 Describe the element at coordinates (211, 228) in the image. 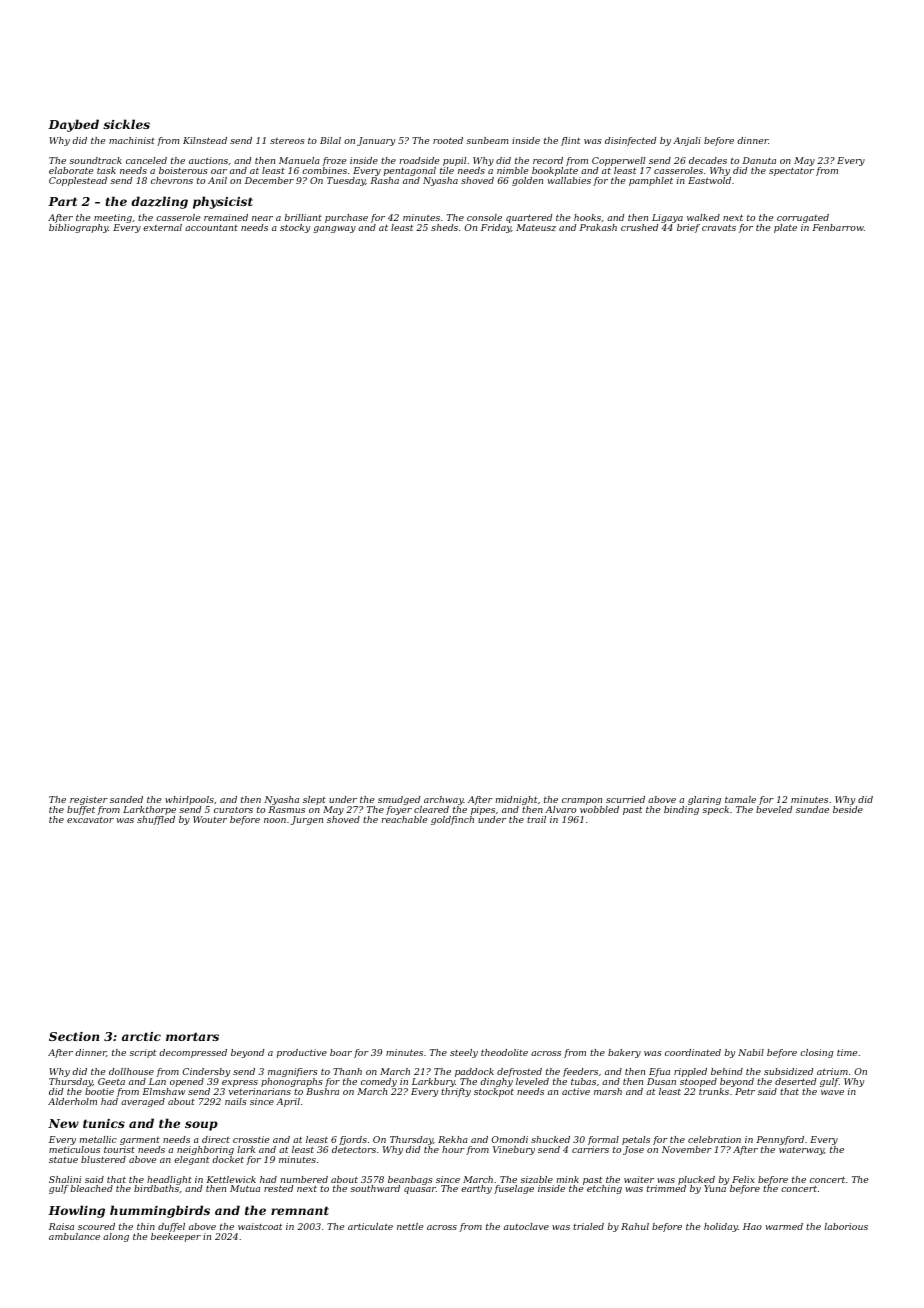

I see `accountant` at that location.
